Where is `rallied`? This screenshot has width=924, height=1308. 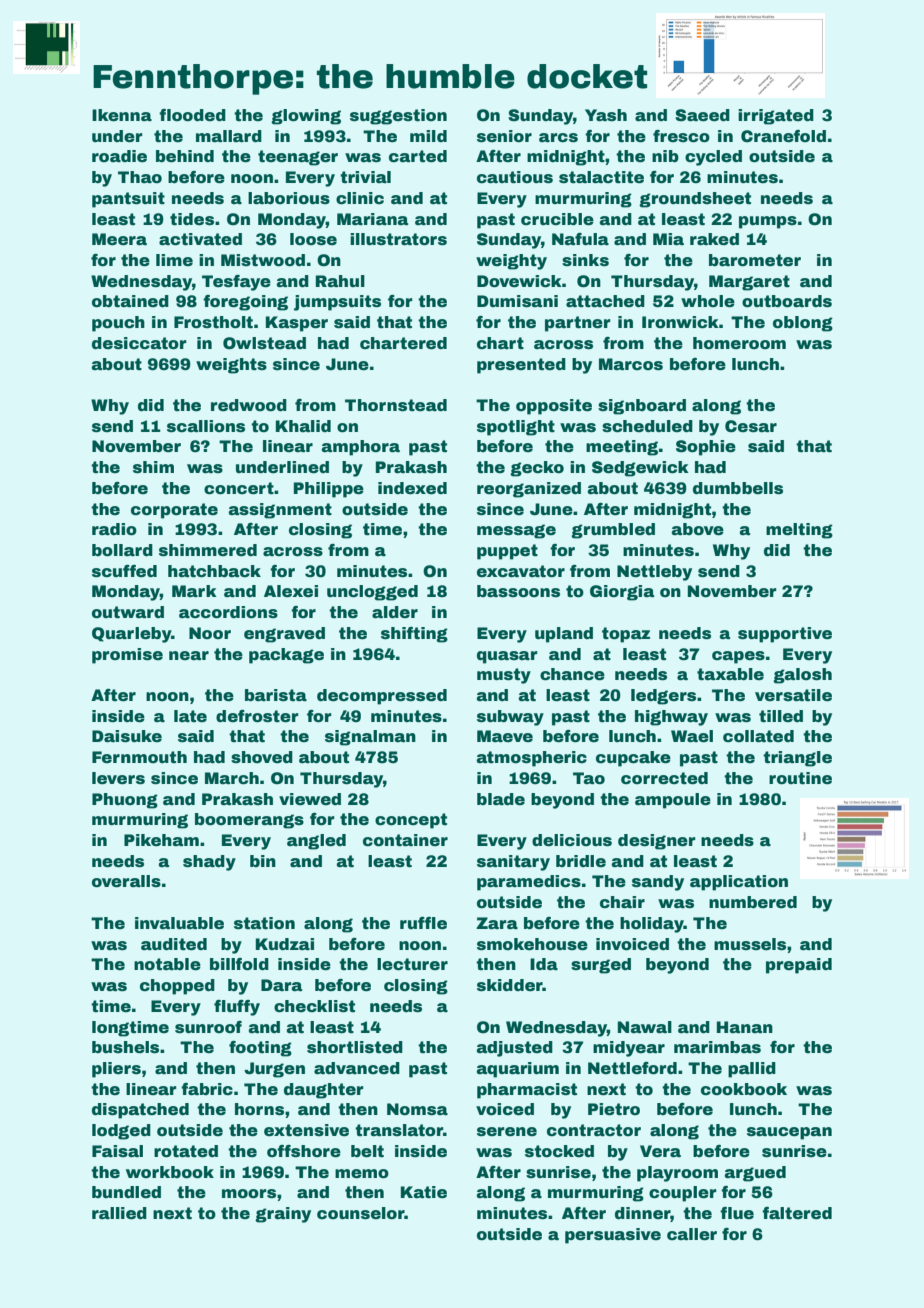 rallied is located at coordinates (119, 1213).
